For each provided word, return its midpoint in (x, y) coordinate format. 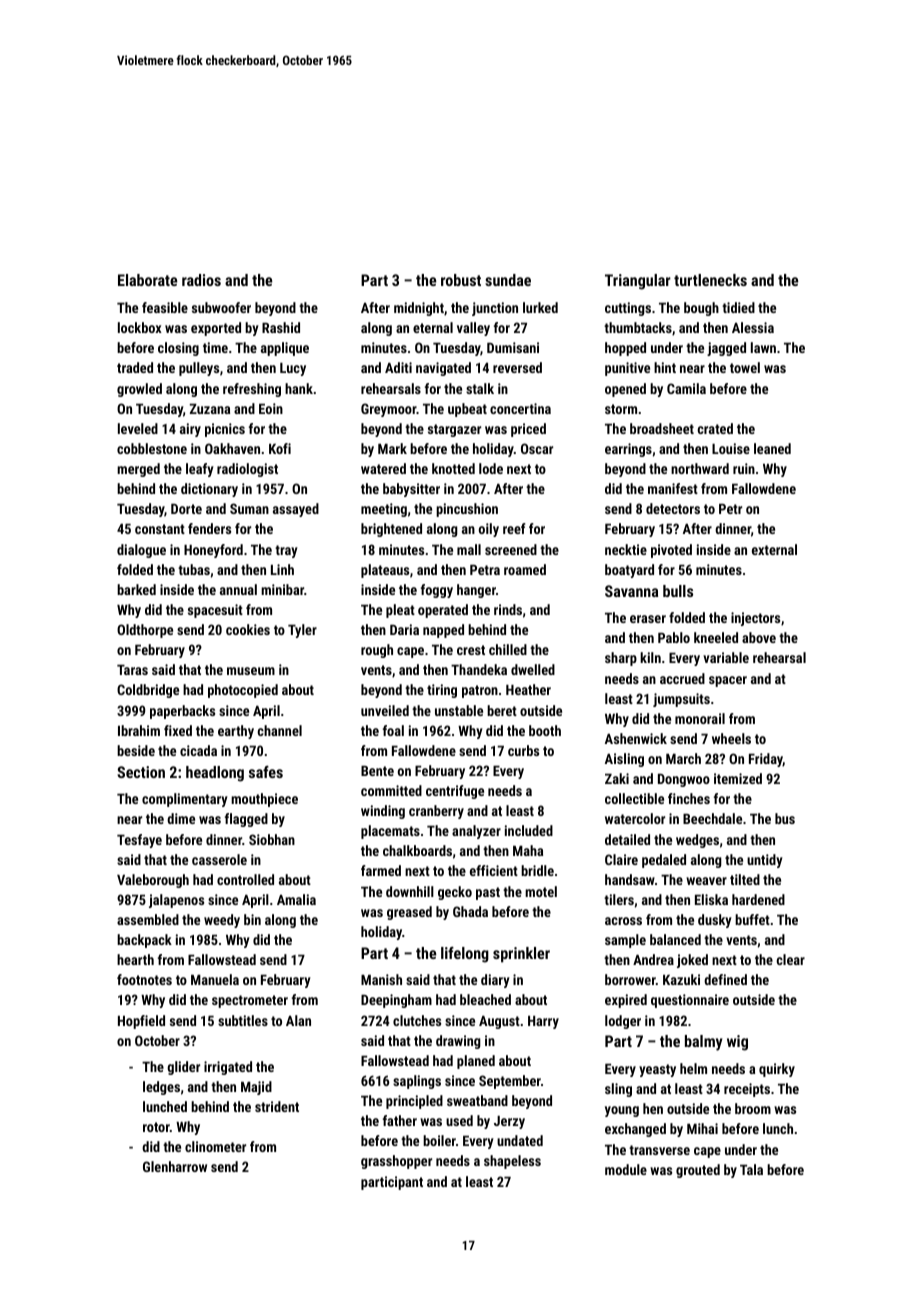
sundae (508, 280)
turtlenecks (710, 280)
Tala (751, 1169)
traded (135, 367)
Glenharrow (175, 1166)
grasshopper (396, 1162)
